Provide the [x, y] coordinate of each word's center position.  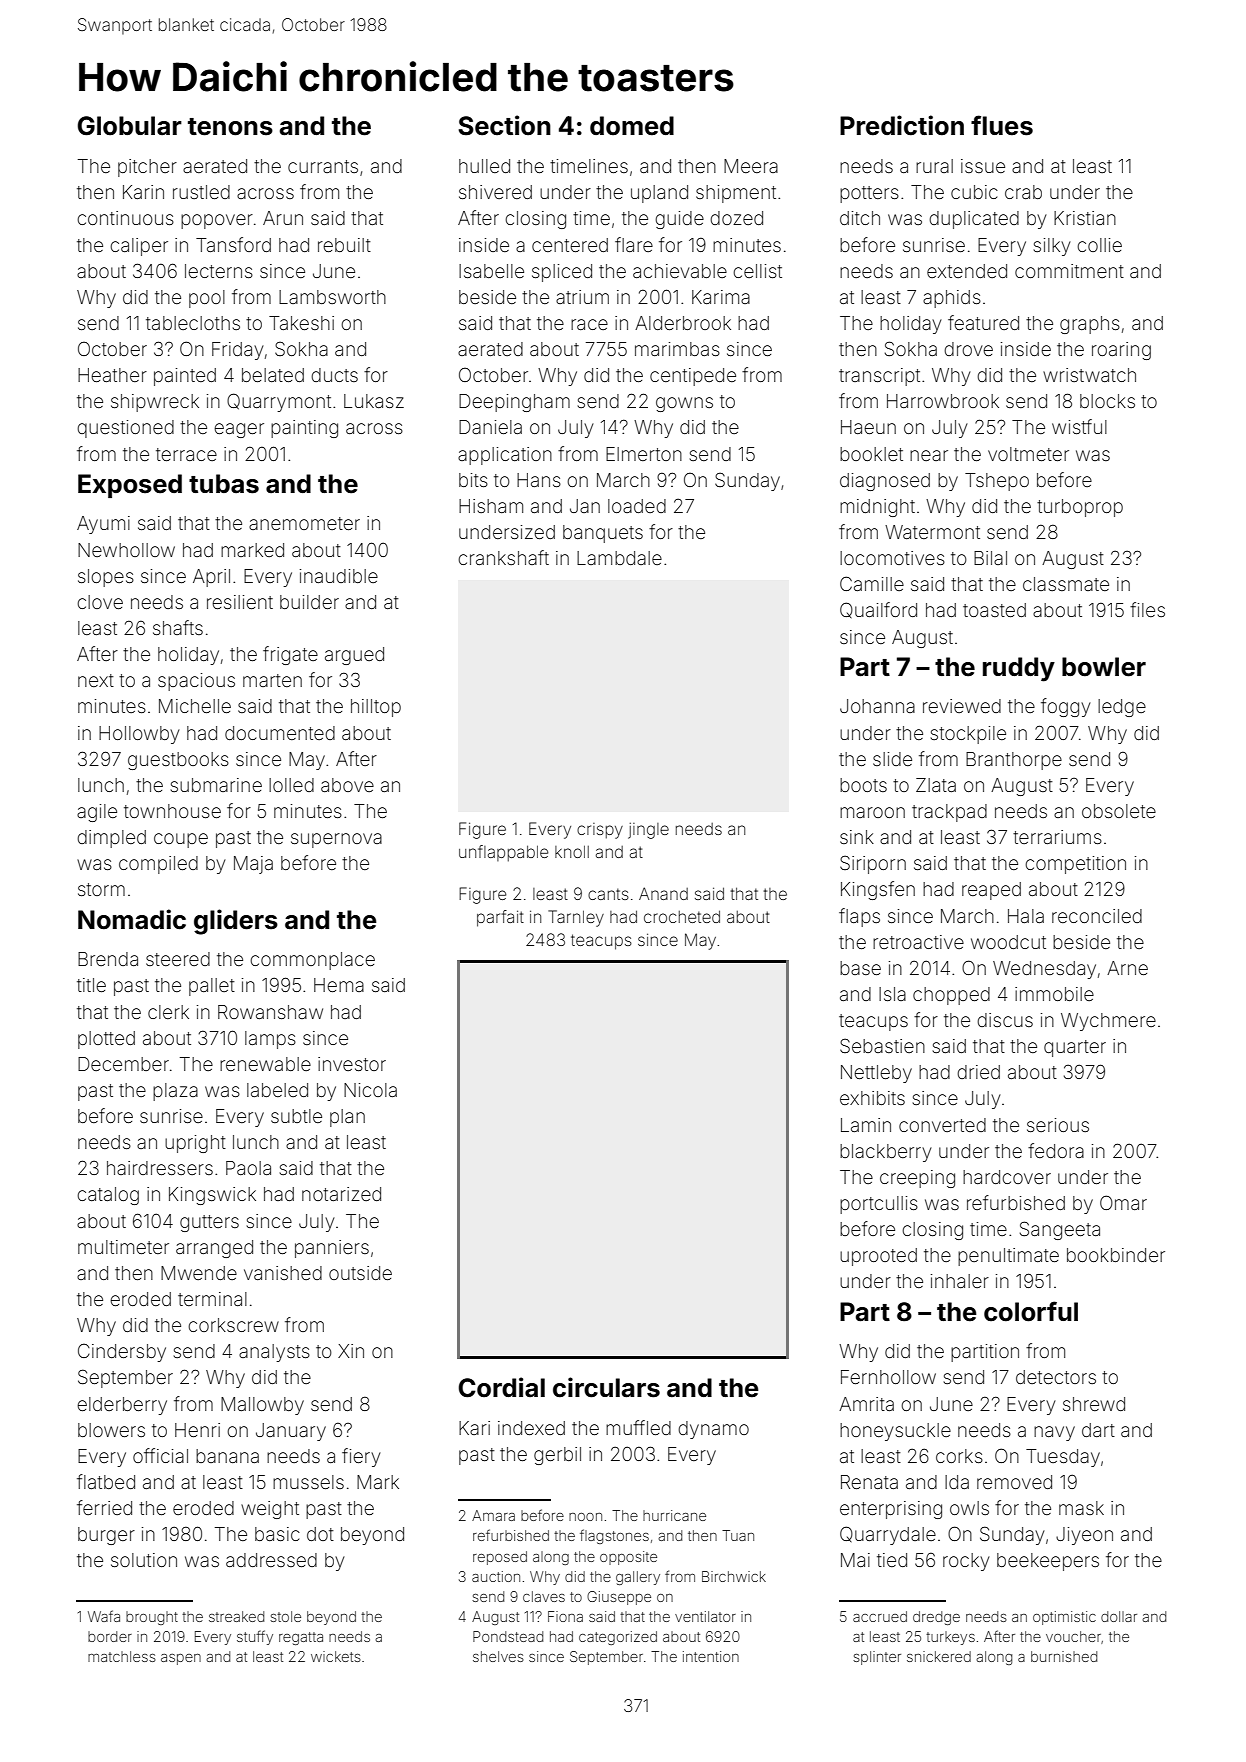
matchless [122, 1656]
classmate [1066, 584]
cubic [974, 192]
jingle [648, 831]
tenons [230, 127]
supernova [336, 840]
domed [632, 126]
